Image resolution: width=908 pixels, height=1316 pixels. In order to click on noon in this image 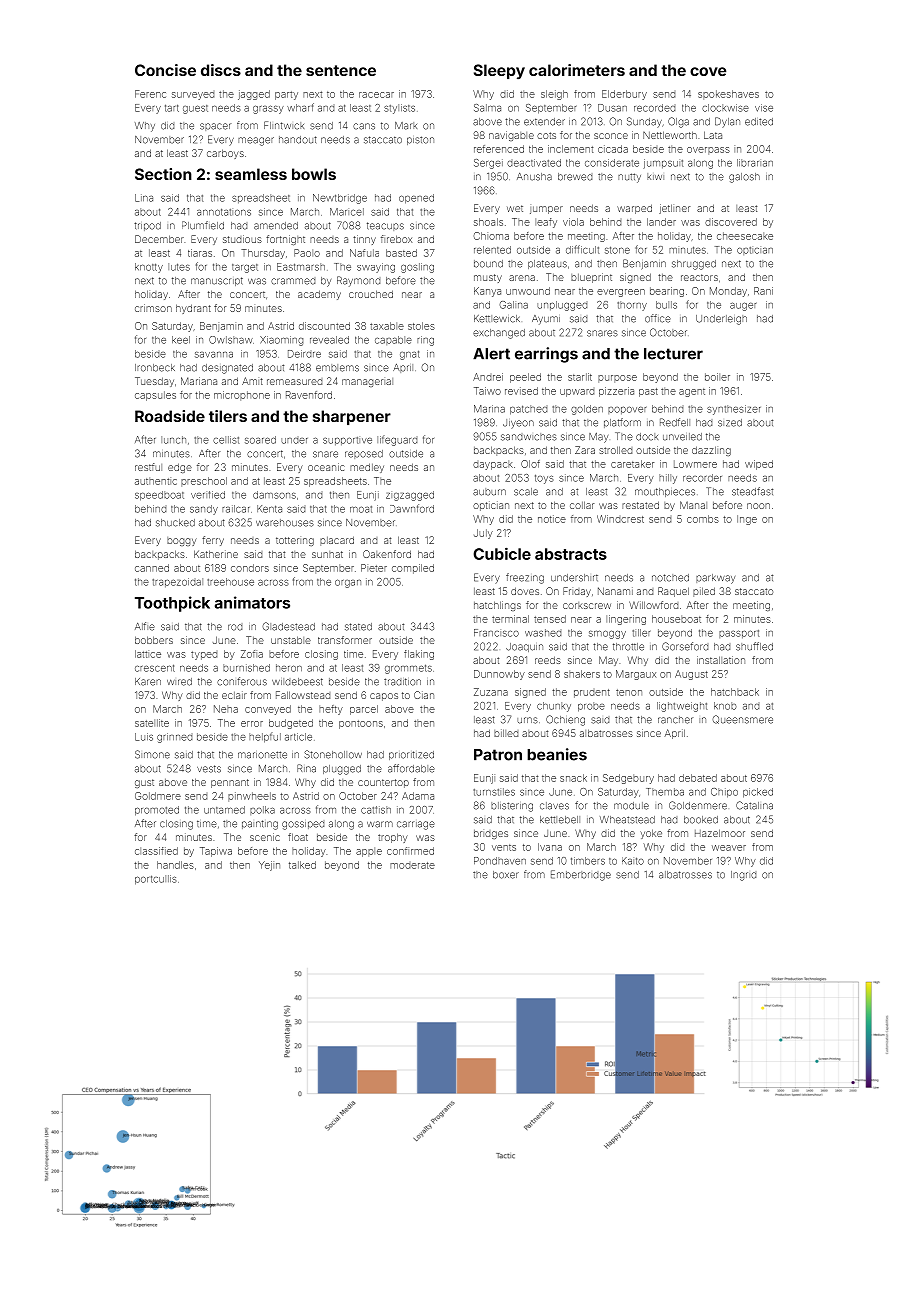, I will do `click(758, 506)`.
